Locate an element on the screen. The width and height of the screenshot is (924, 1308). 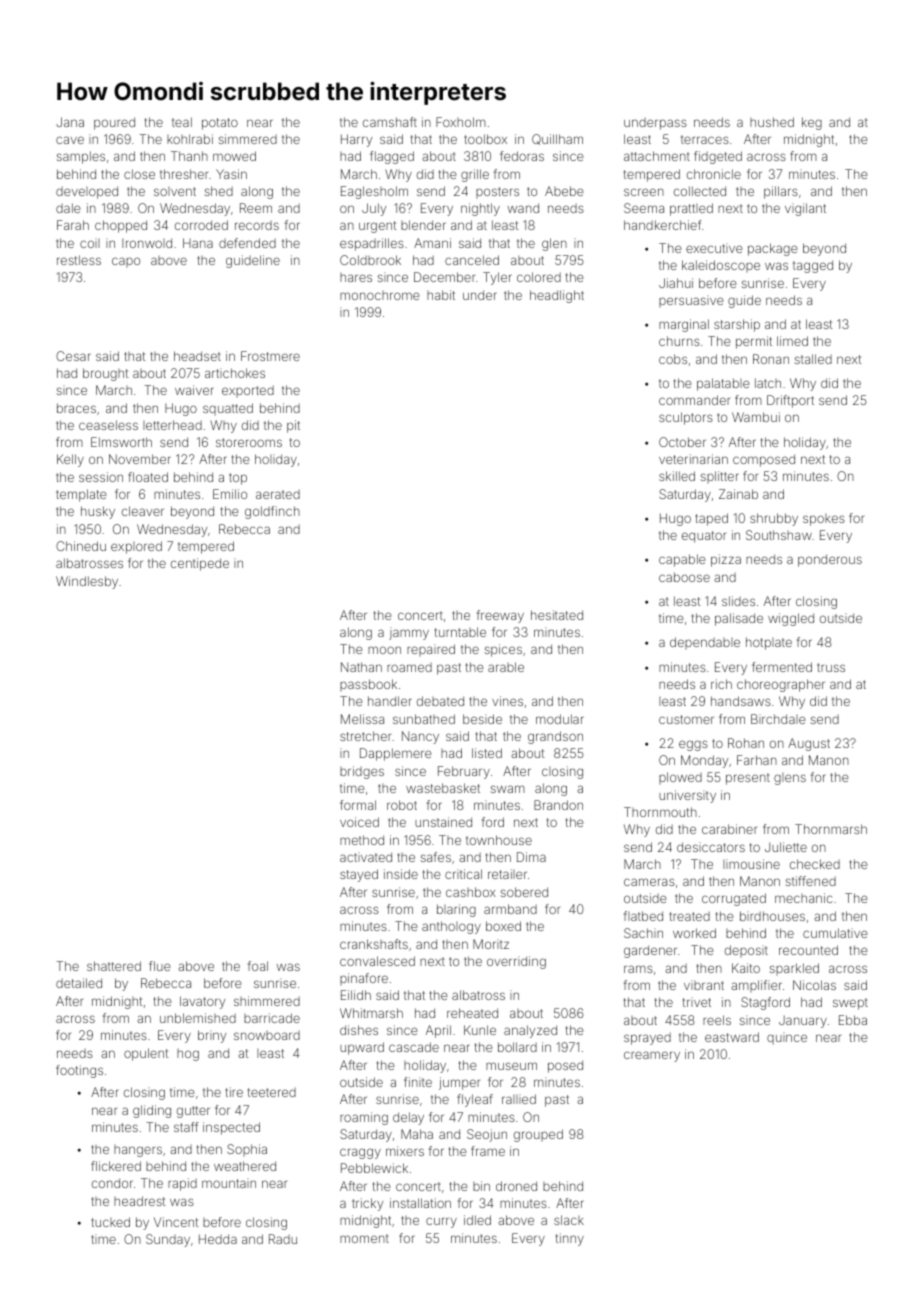
condor is located at coordinates (112, 1183).
